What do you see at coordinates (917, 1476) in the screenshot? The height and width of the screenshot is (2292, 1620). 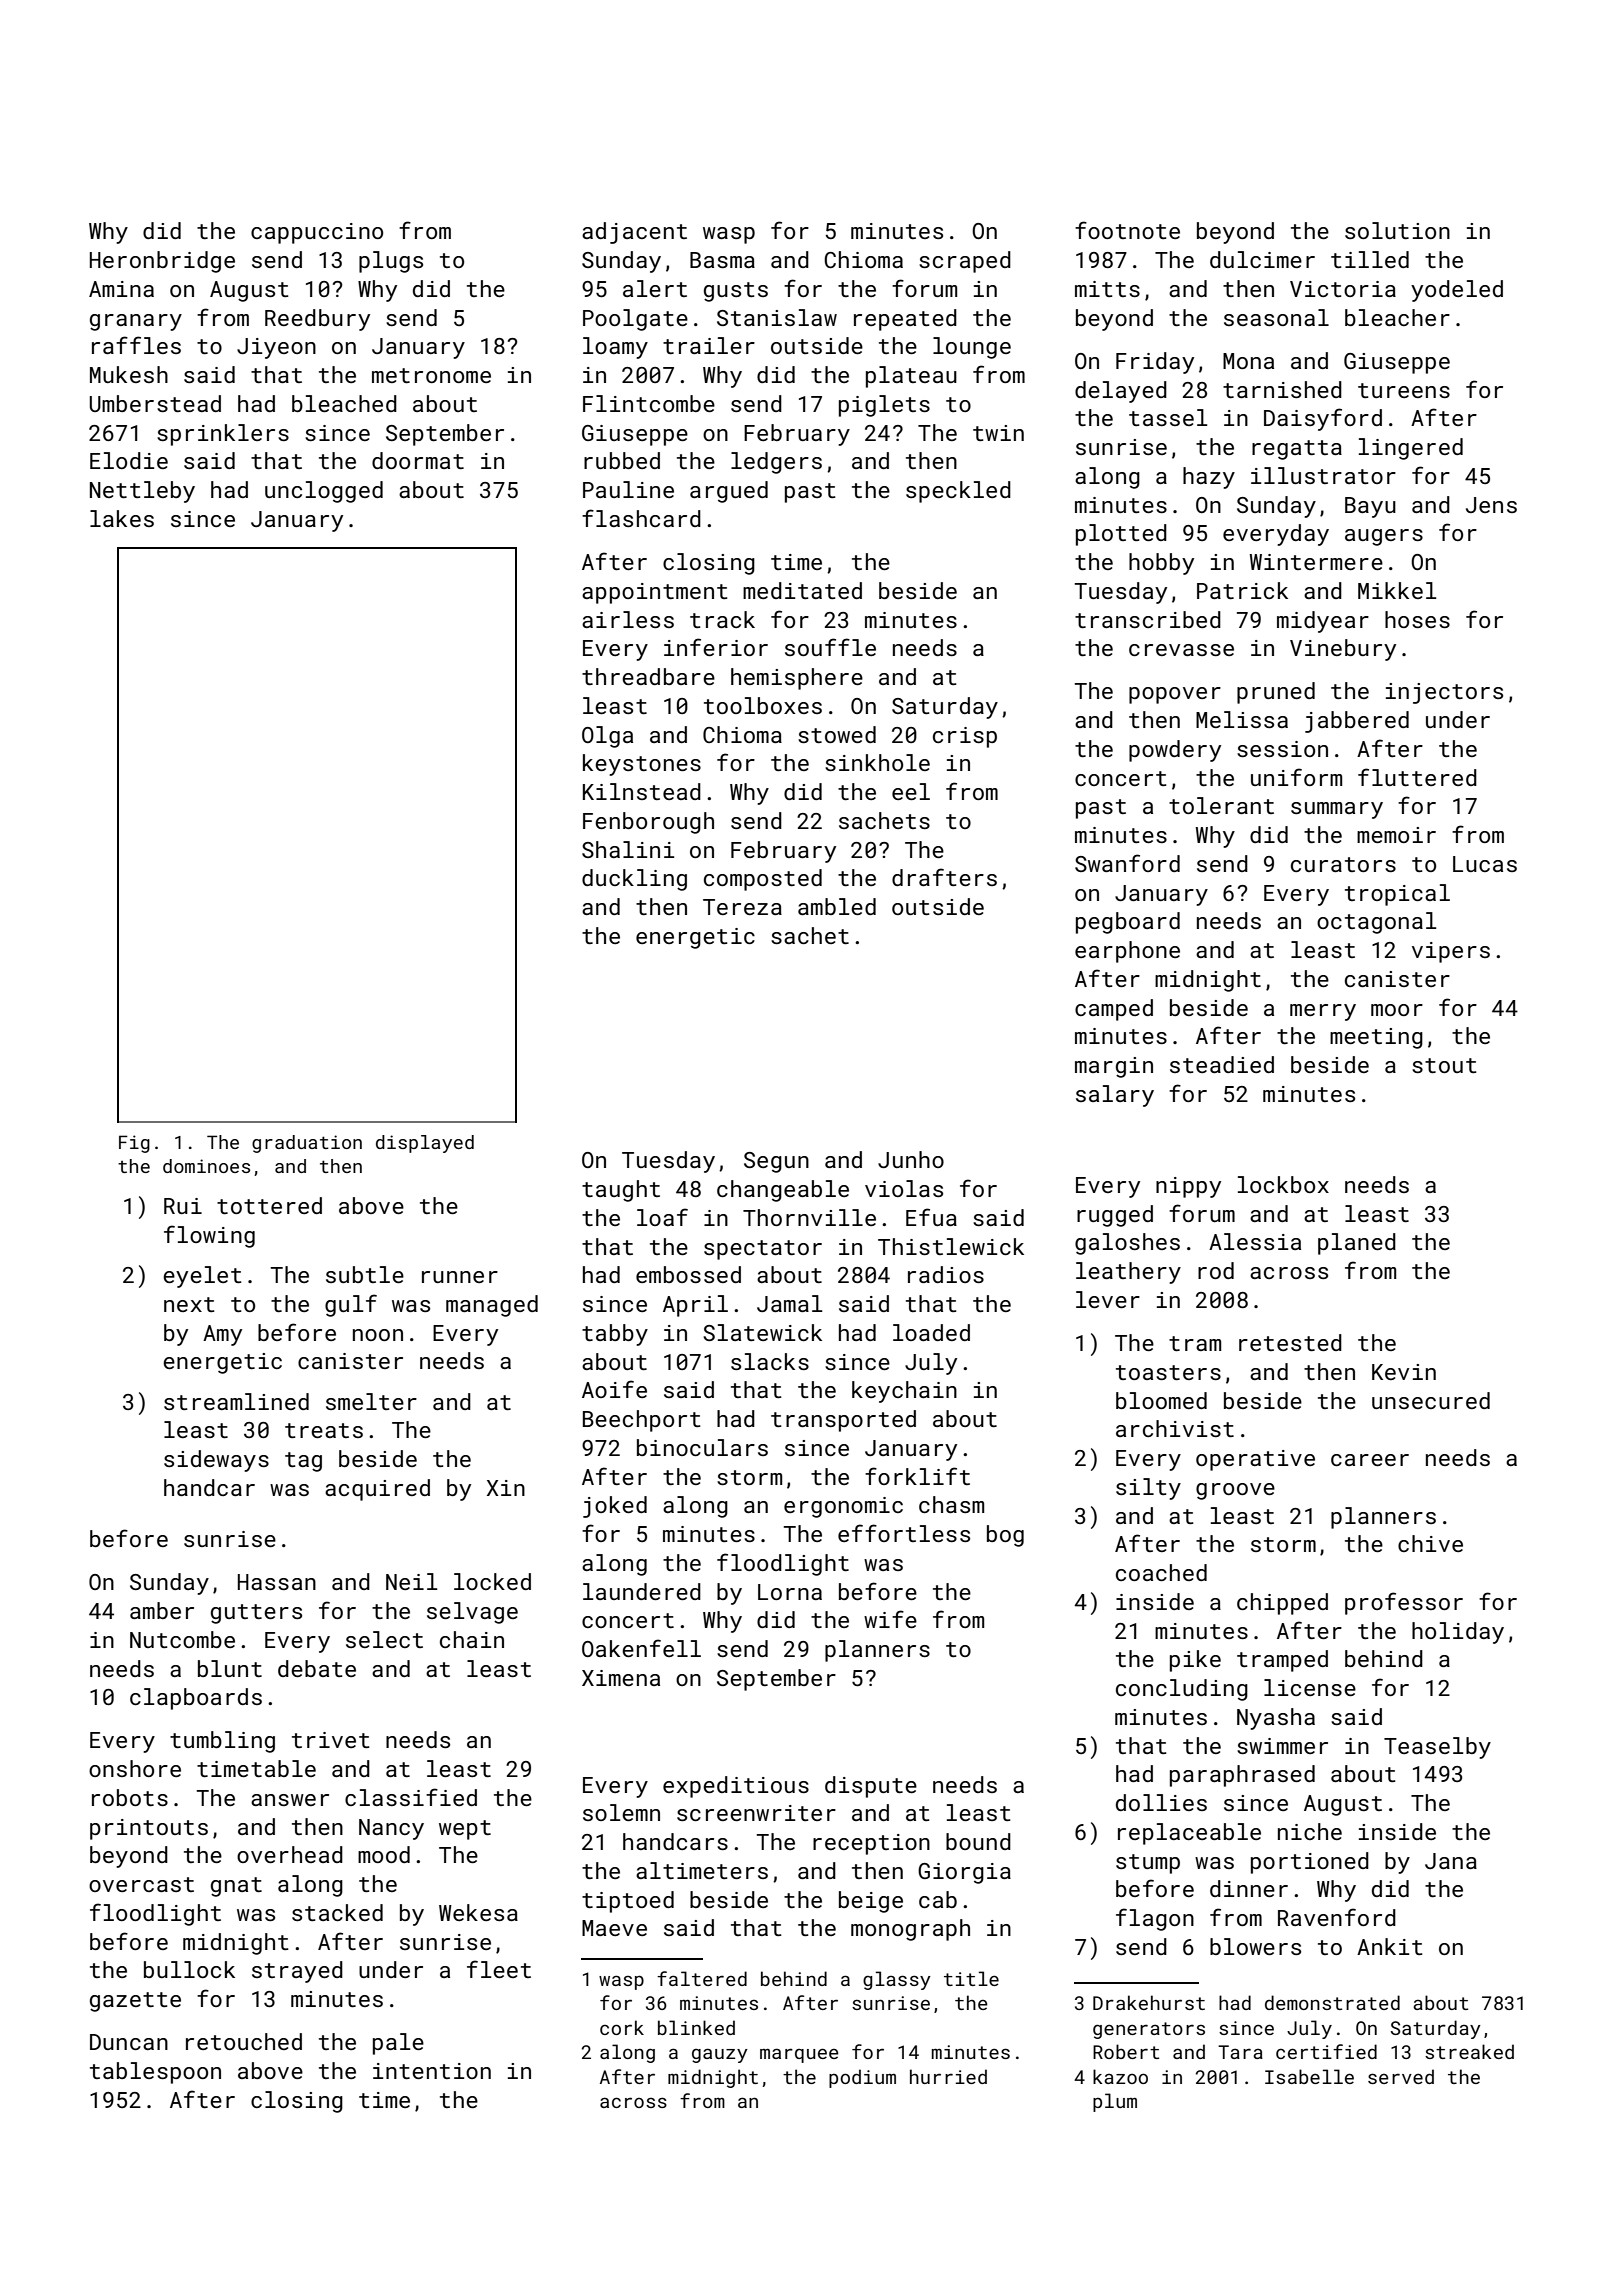 I see `forklift` at bounding box center [917, 1476].
